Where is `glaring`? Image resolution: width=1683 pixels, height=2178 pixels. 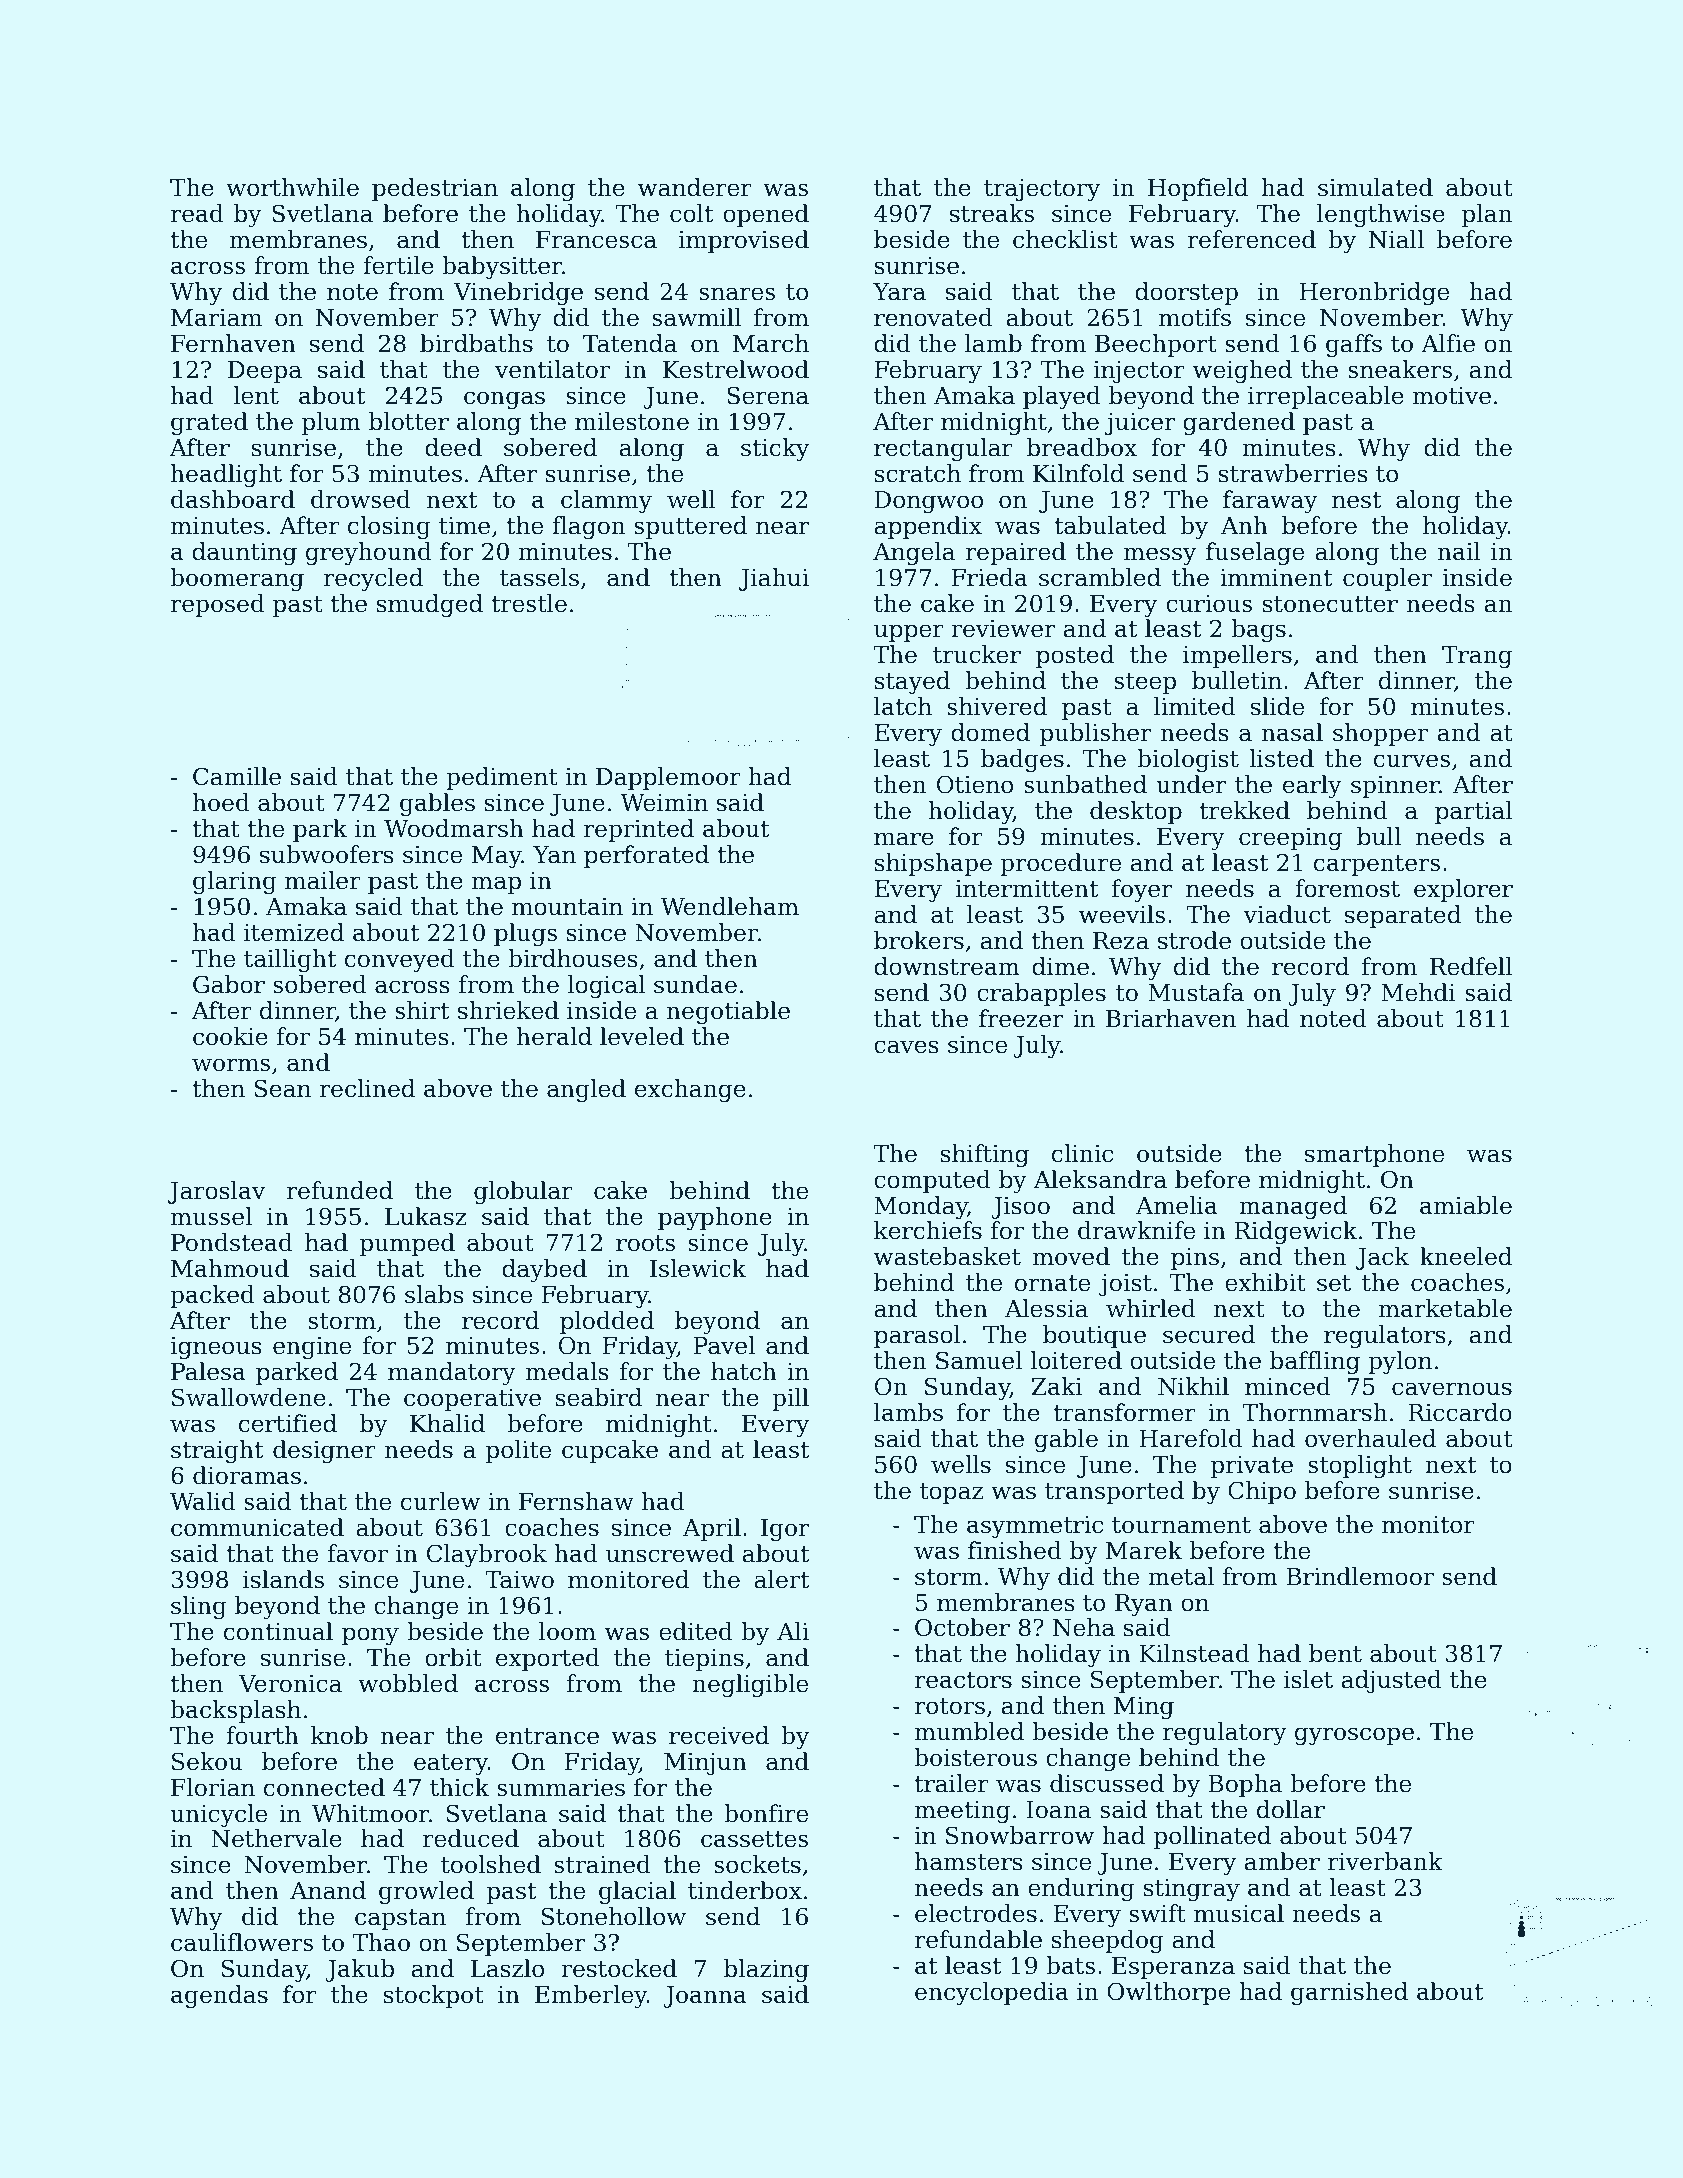
glaring is located at coordinates (235, 882).
